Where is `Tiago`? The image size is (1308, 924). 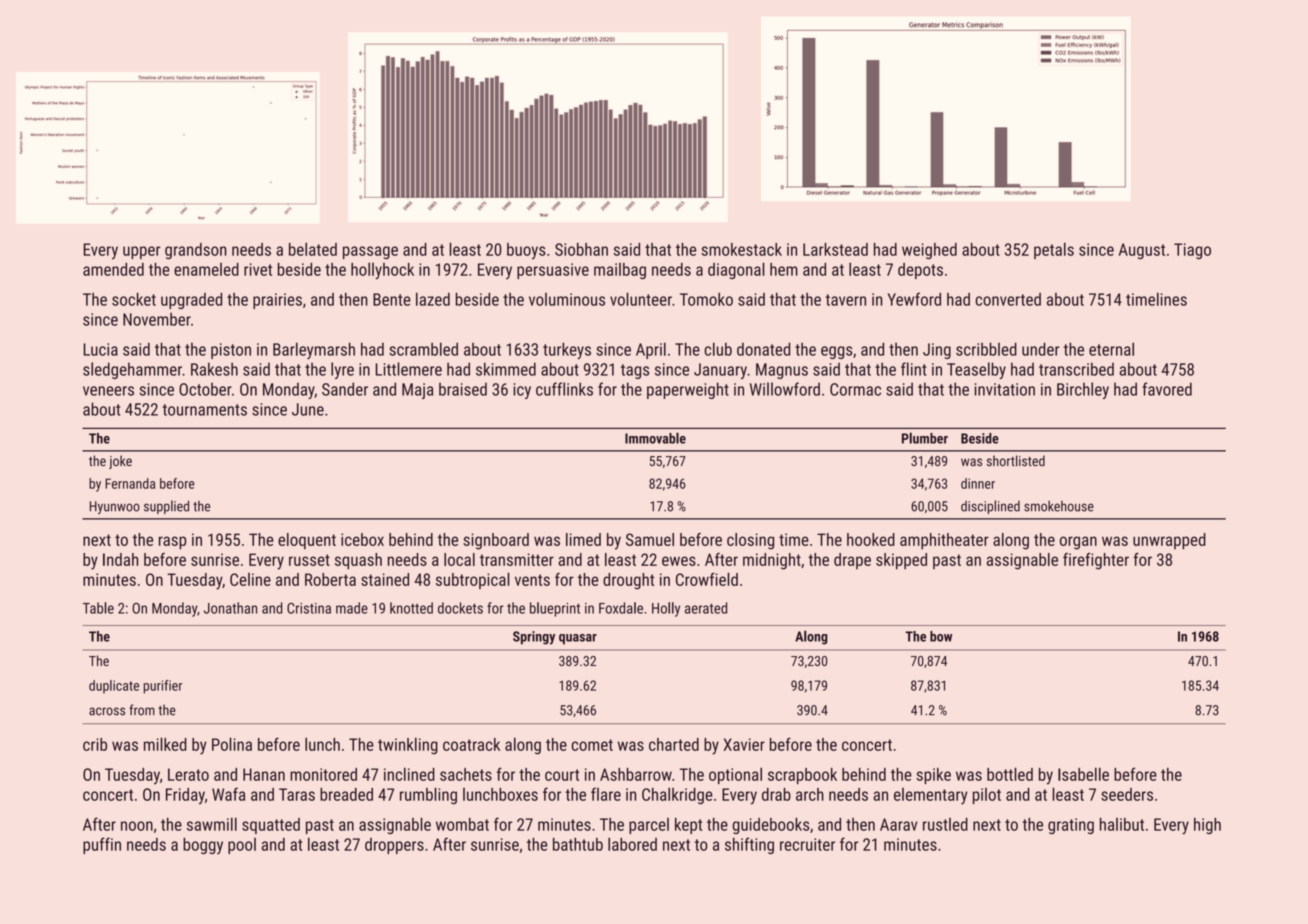
Tiago is located at coordinates (1192, 251).
